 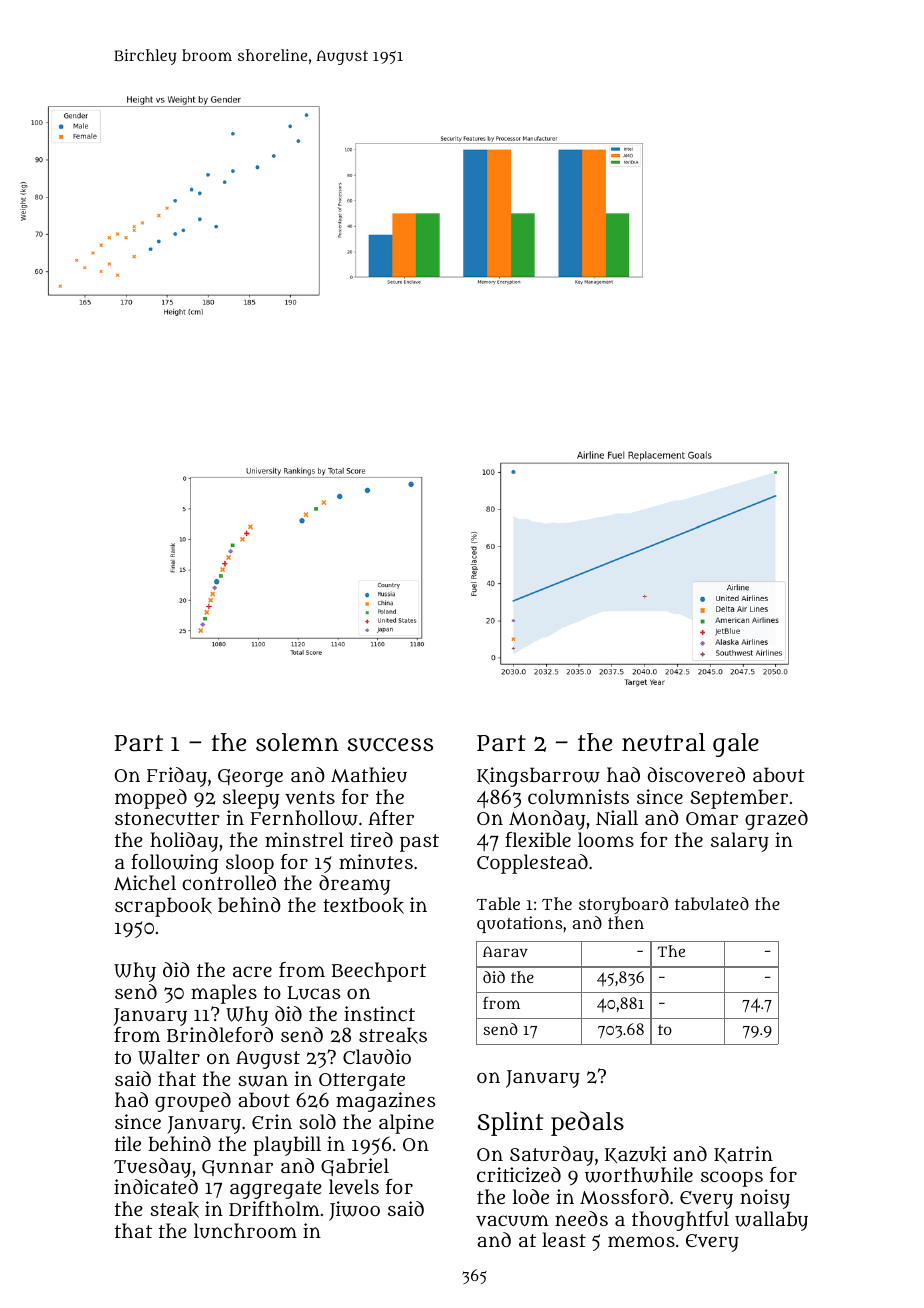 I want to click on neutral, so click(x=663, y=742).
